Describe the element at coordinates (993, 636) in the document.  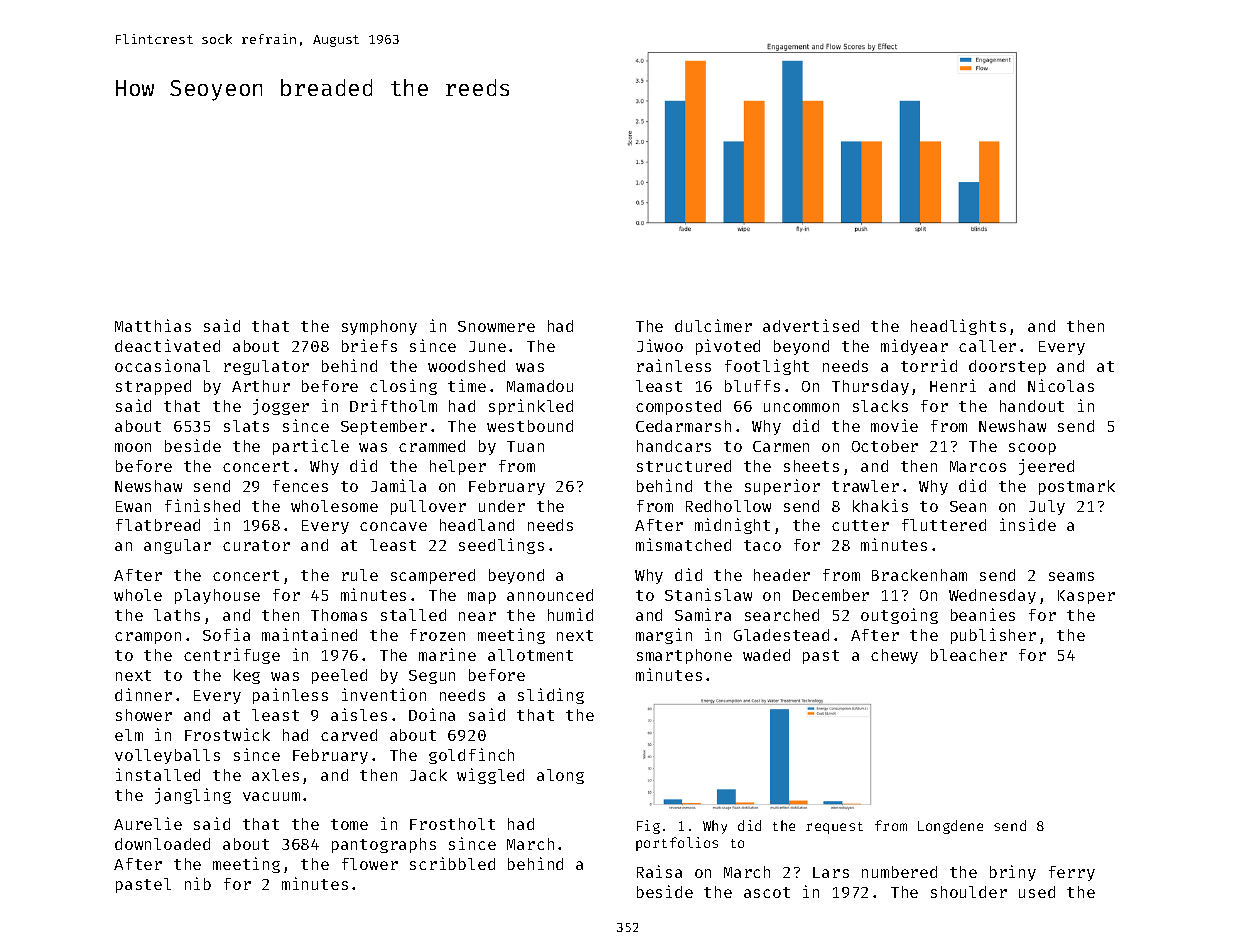
I see `publisher` at that location.
